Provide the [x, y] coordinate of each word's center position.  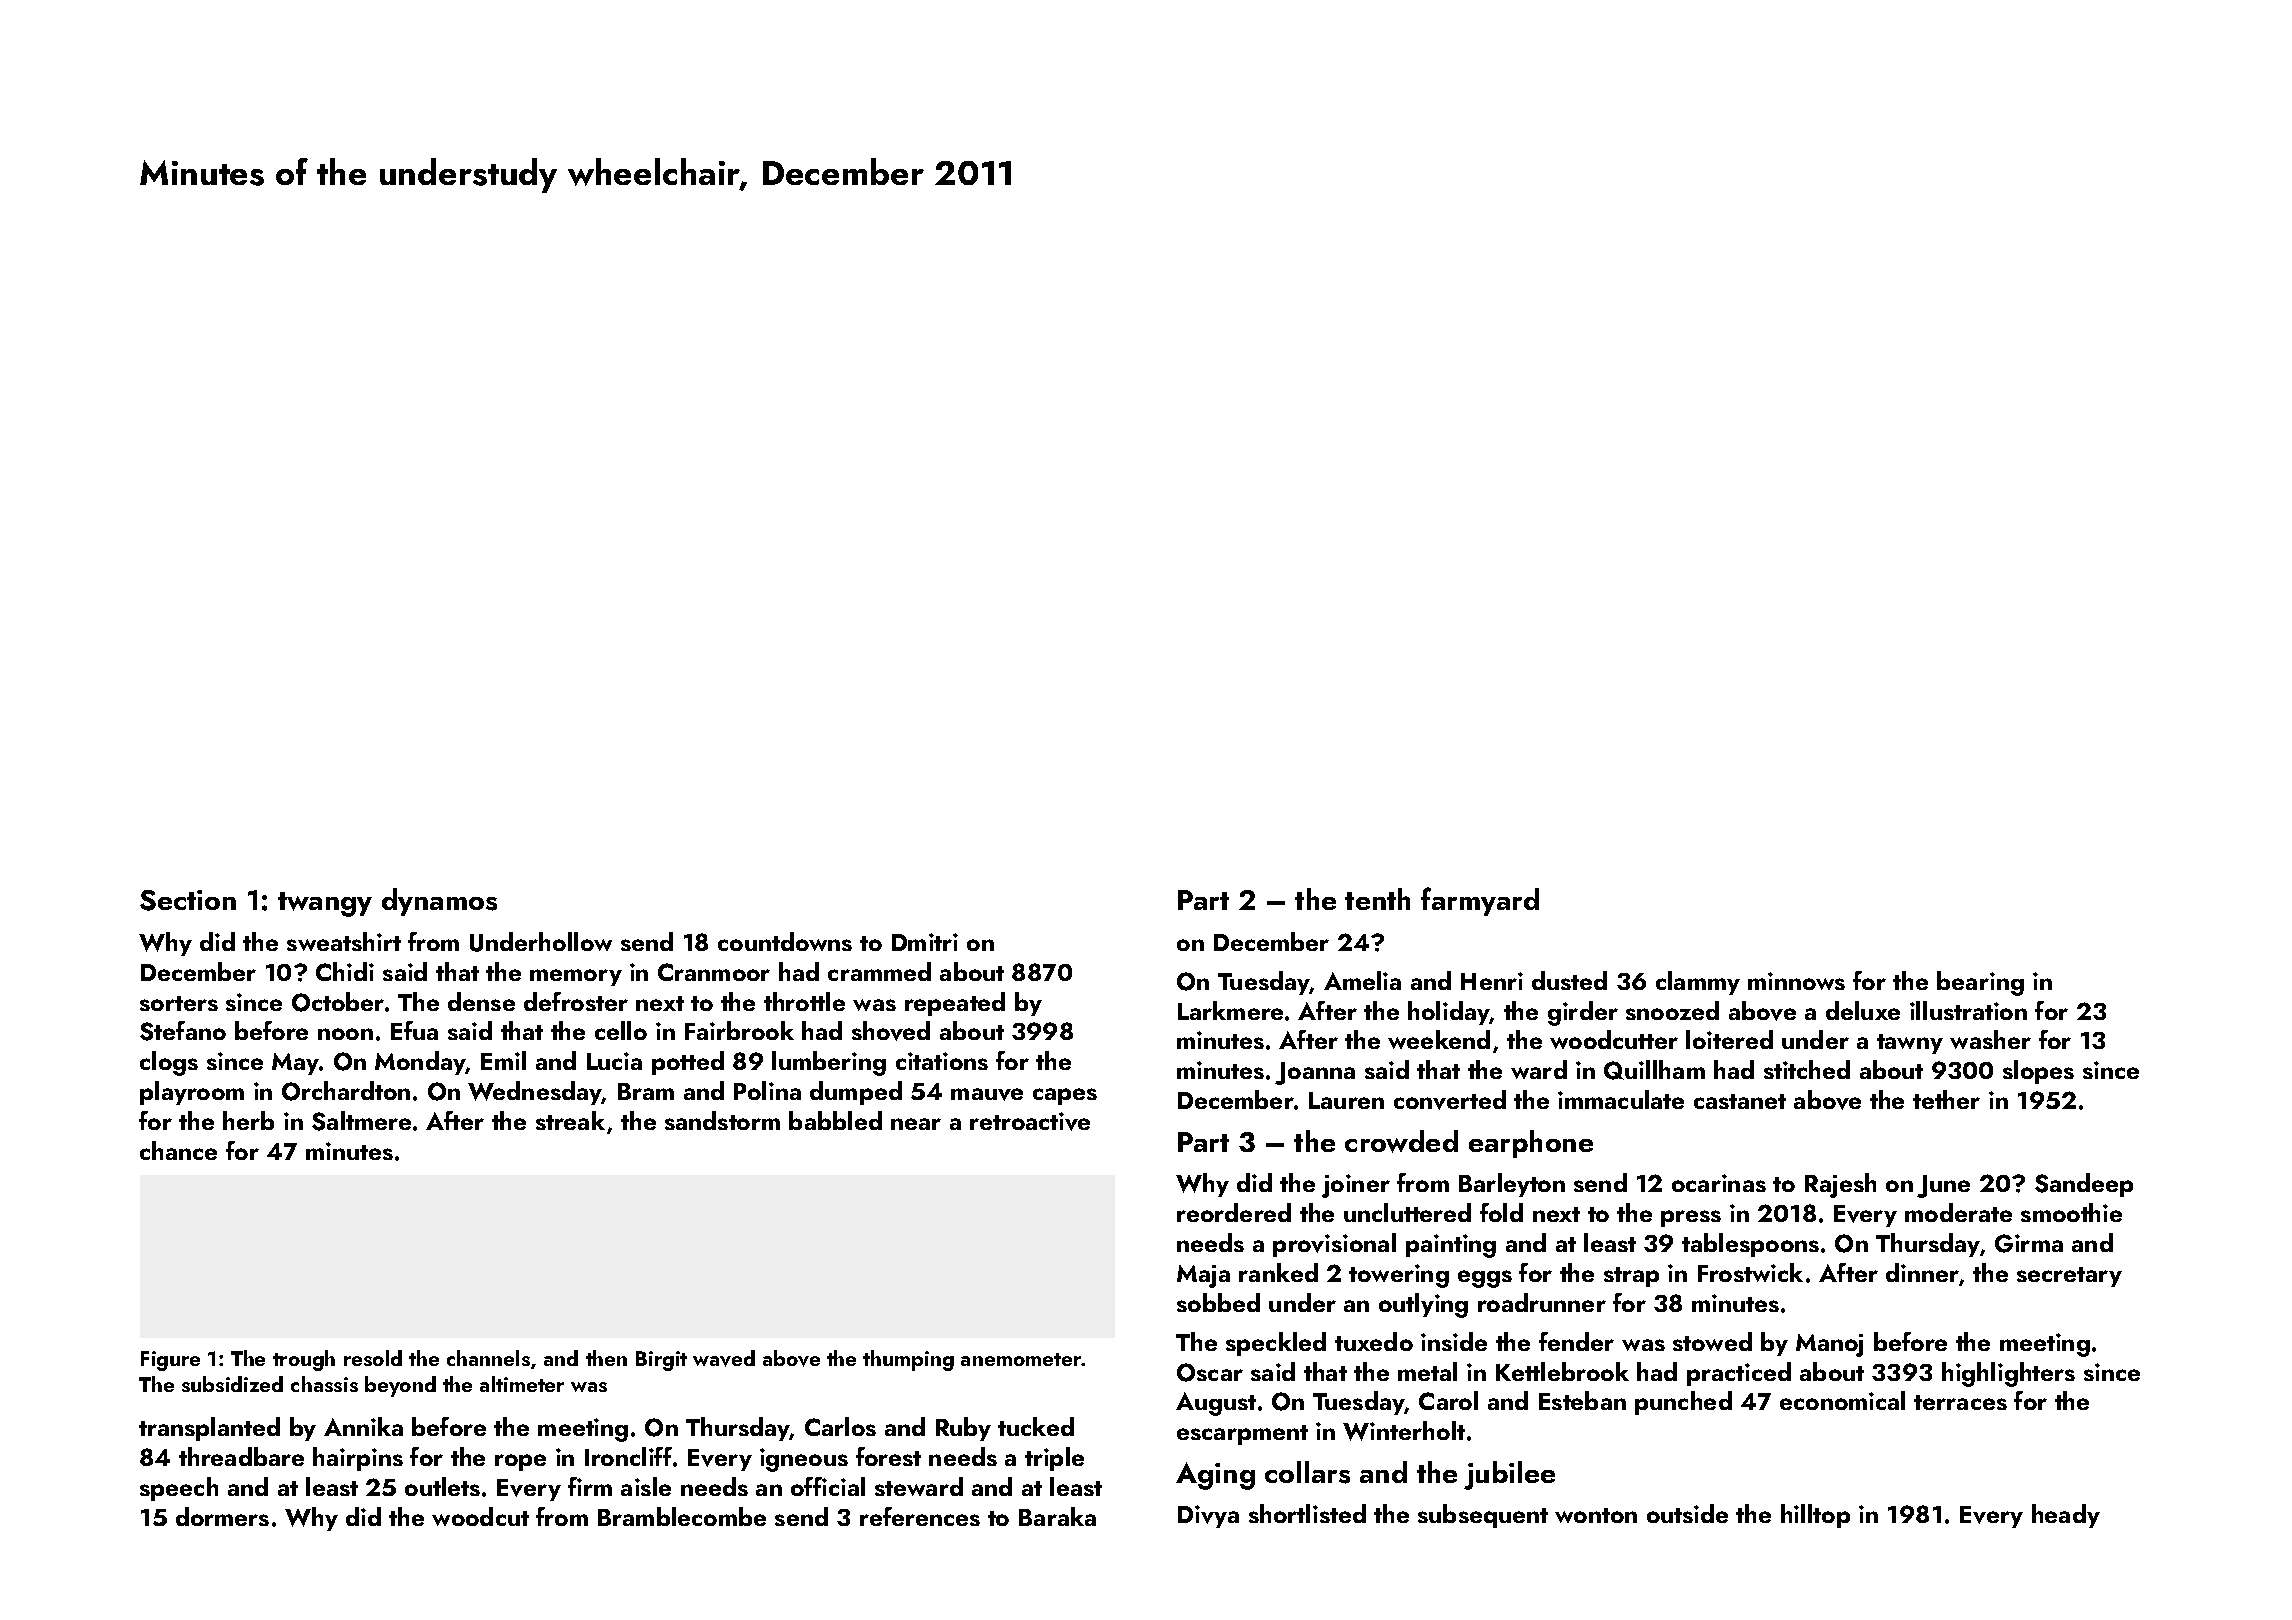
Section [188, 900]
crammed [879, 971]
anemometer [1021, 1359]
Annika [363, 1426]
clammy [1698, 983]
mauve [987, 1094]
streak [570, 1120]
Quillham [1654, 1070]
